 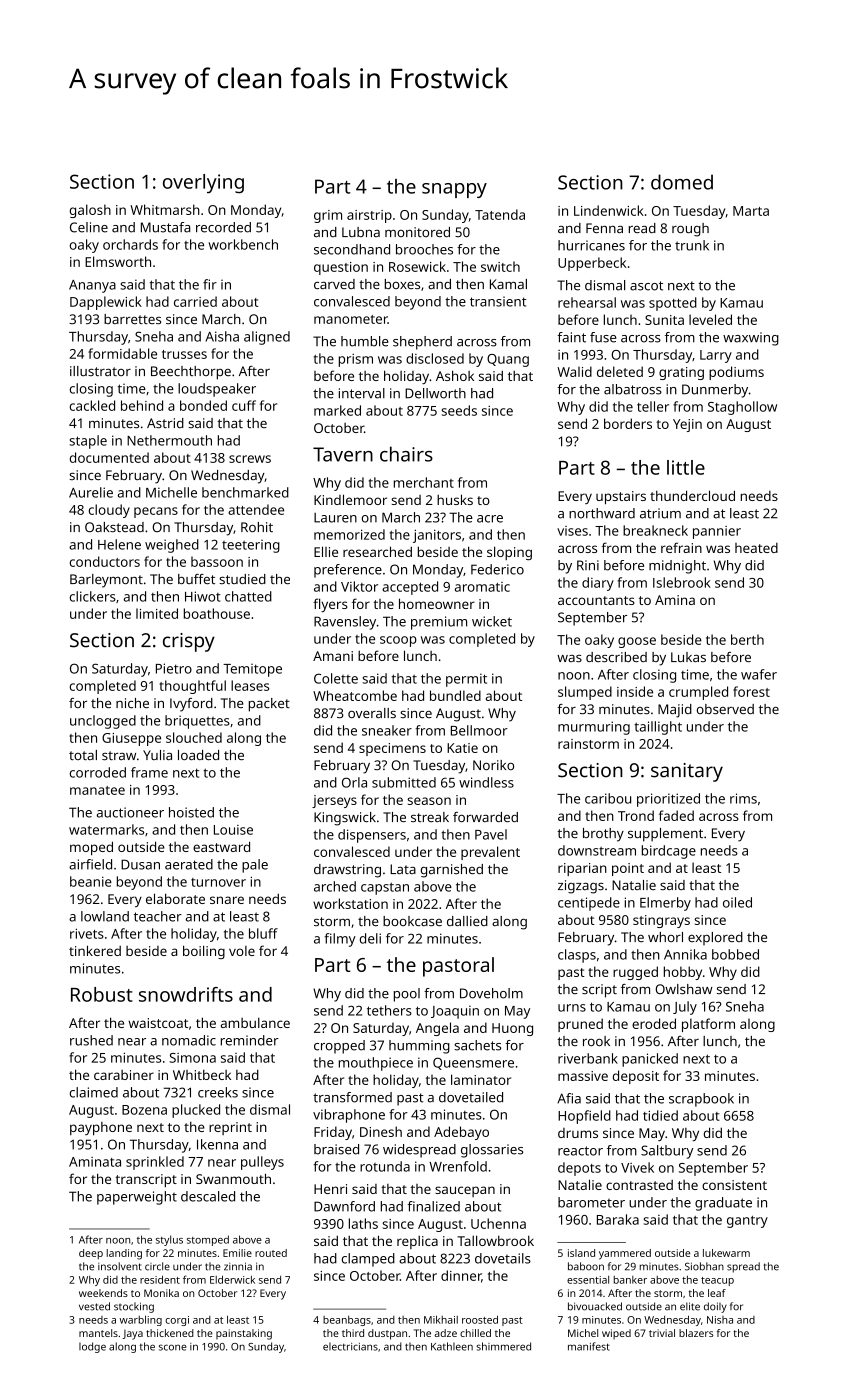 I want to click on airstrip, so click(x=369, y=216).
